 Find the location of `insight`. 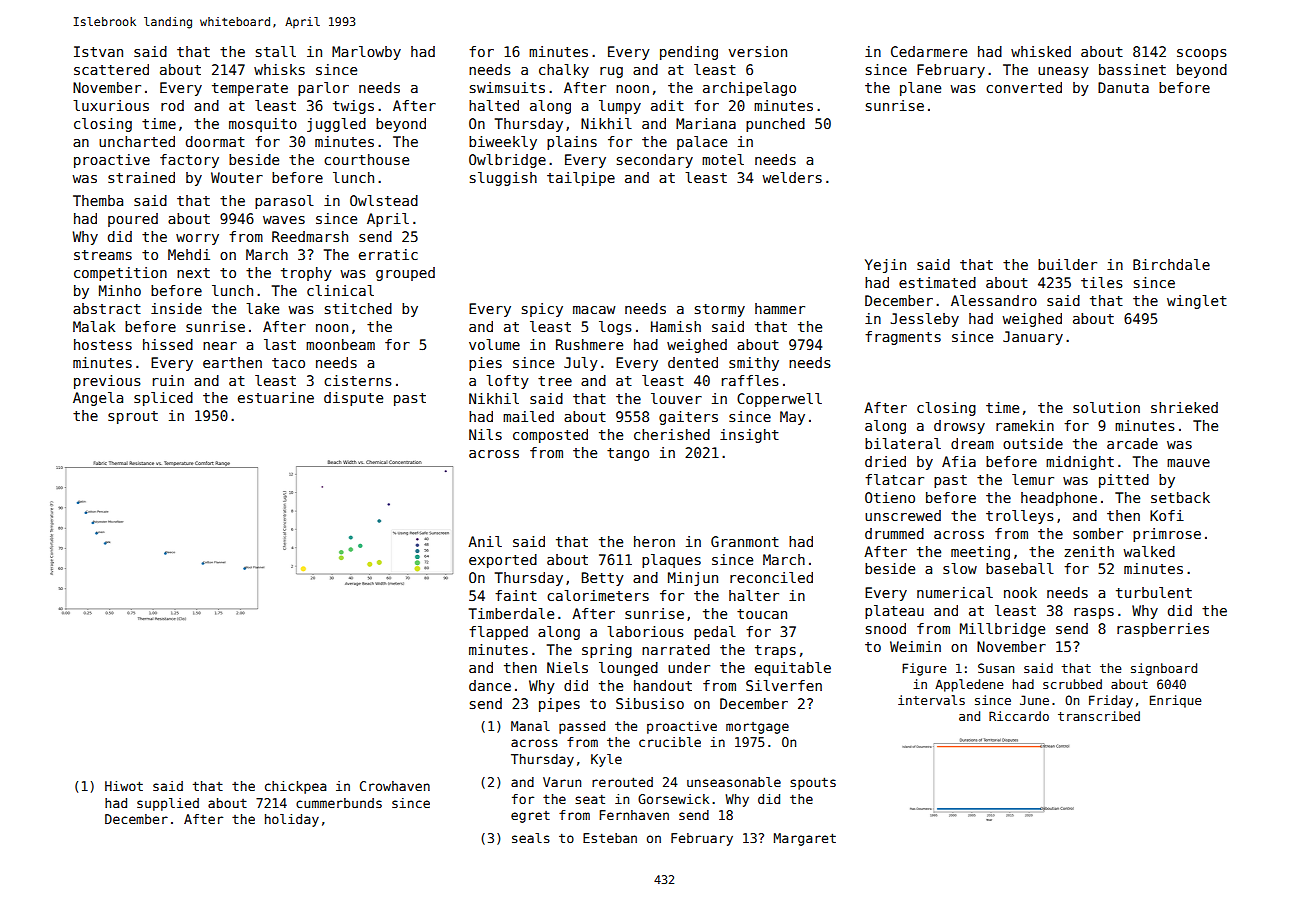

insight is located at coordinates (749, 436).
